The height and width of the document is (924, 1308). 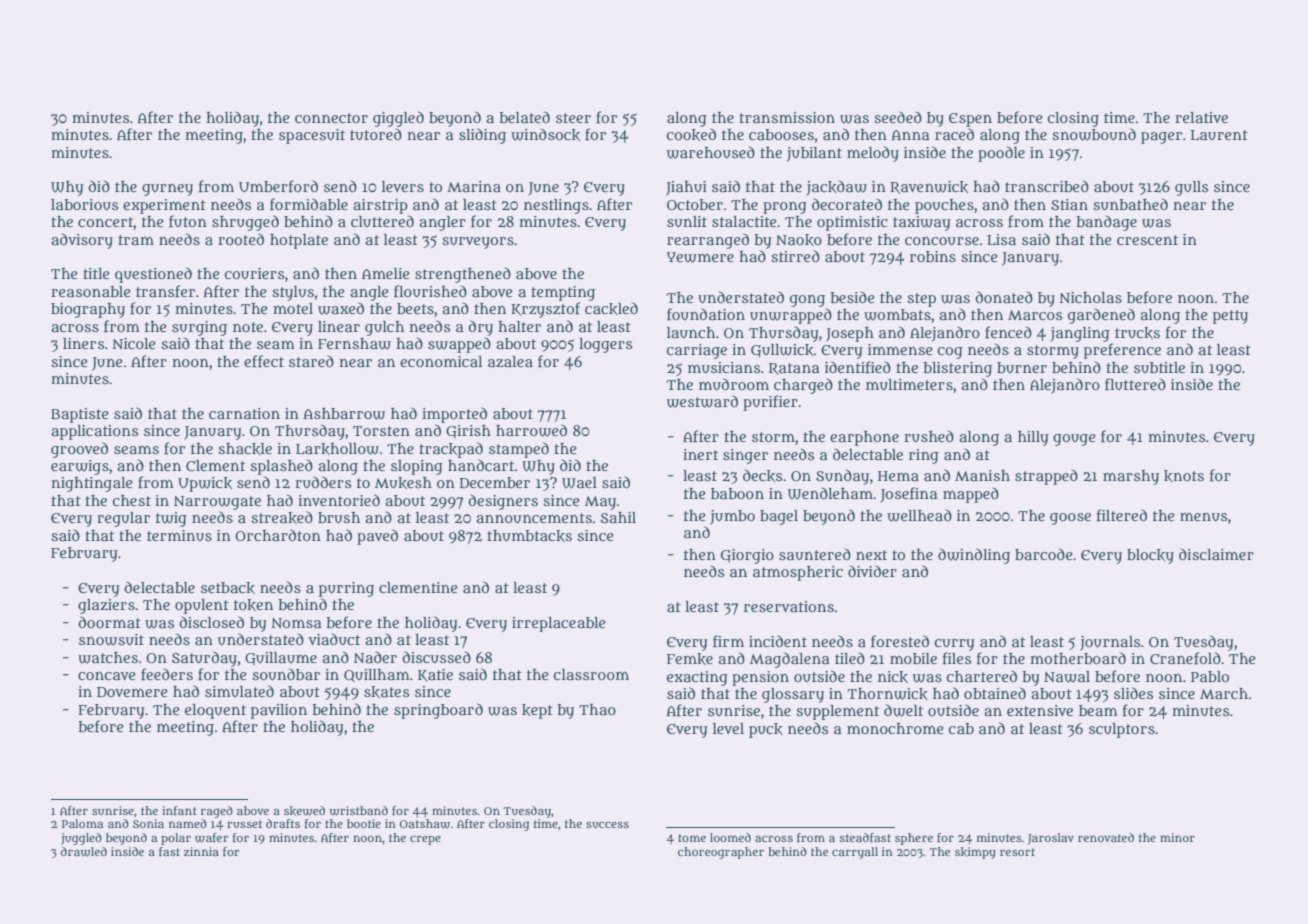 I want to click on spacesuit, so click(x=312, y=136).
